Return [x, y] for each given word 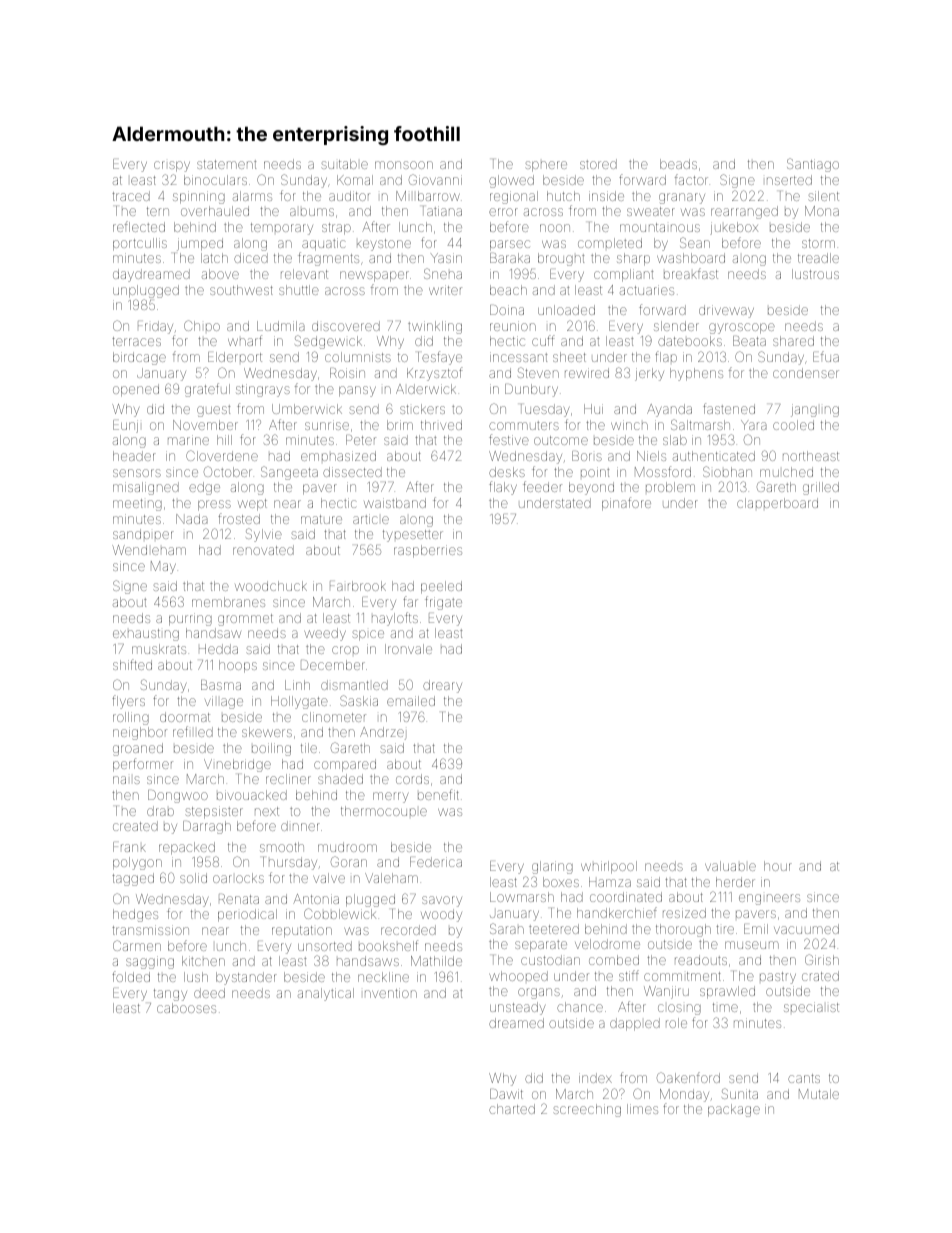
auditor [349, 196]
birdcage [139, 358]
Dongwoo [178, 796]
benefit [438, 794]
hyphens [696, 374]
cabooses [186, 1008]
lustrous [815, 274]
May [163, 567]
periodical [247, 915]
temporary [282, 229]
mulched [786, 472]
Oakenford [688, 1077]
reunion [513, 326]
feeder [542, 486]
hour [778, 866]
